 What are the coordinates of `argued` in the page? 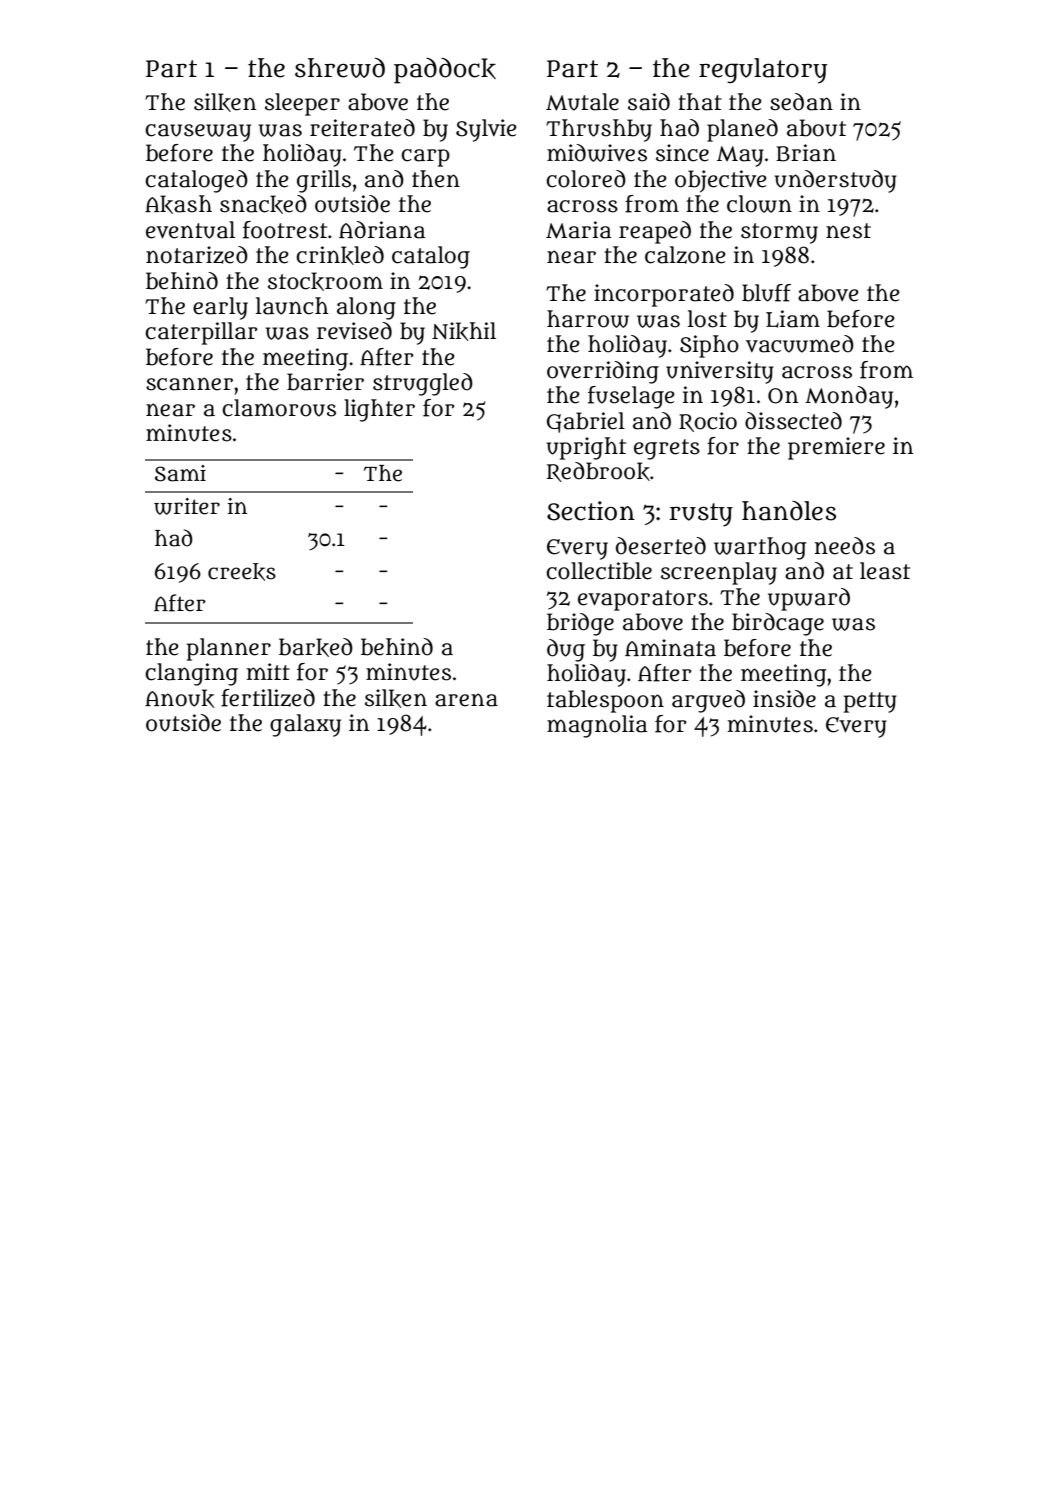 It's located at (708, 701).
